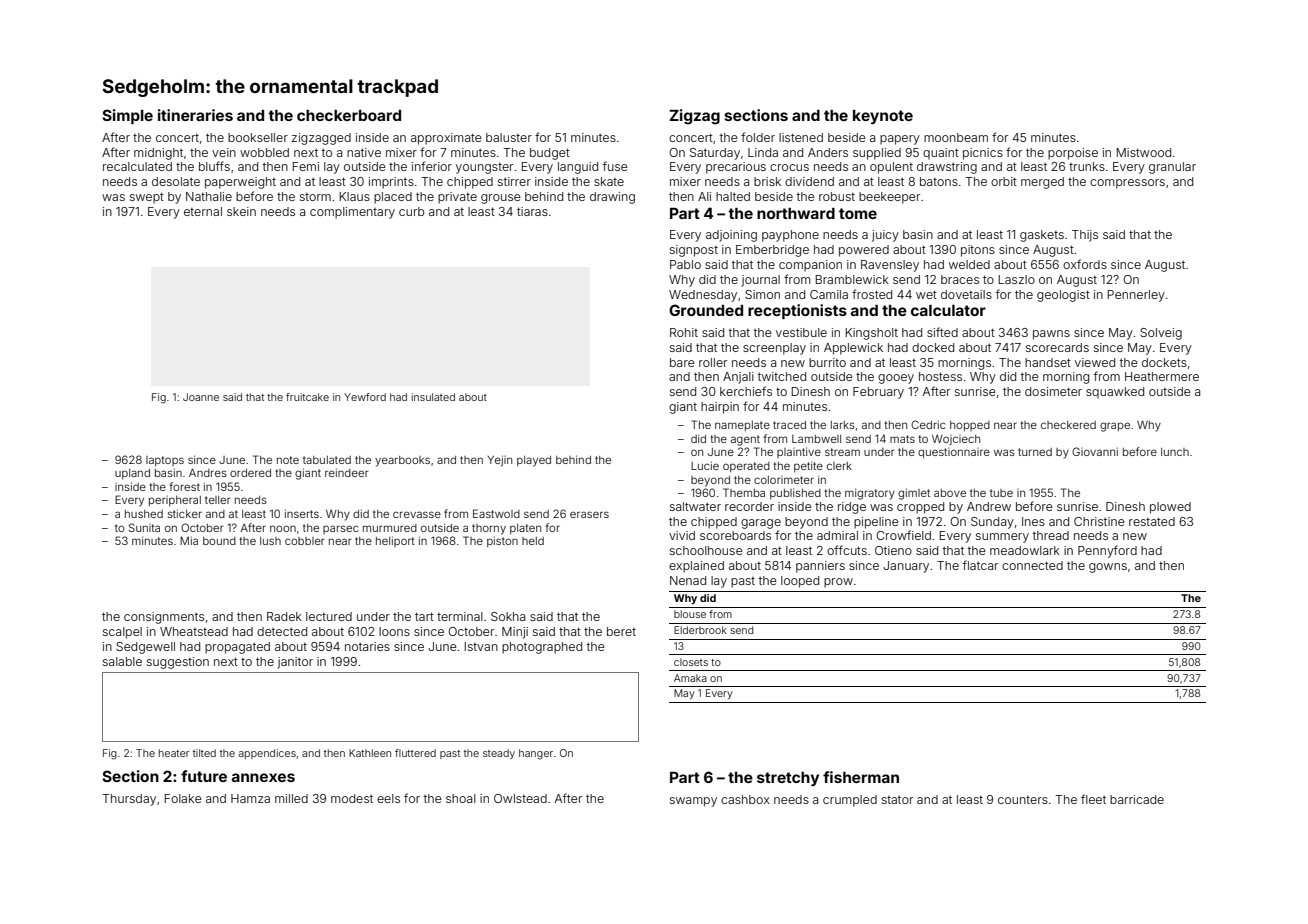 Image resolution: width=1308 pixels, height=924 pixels. What do you see at coordinates (1172, 168) in the image?
I see `granular` at bounding box center [1172, 168].
